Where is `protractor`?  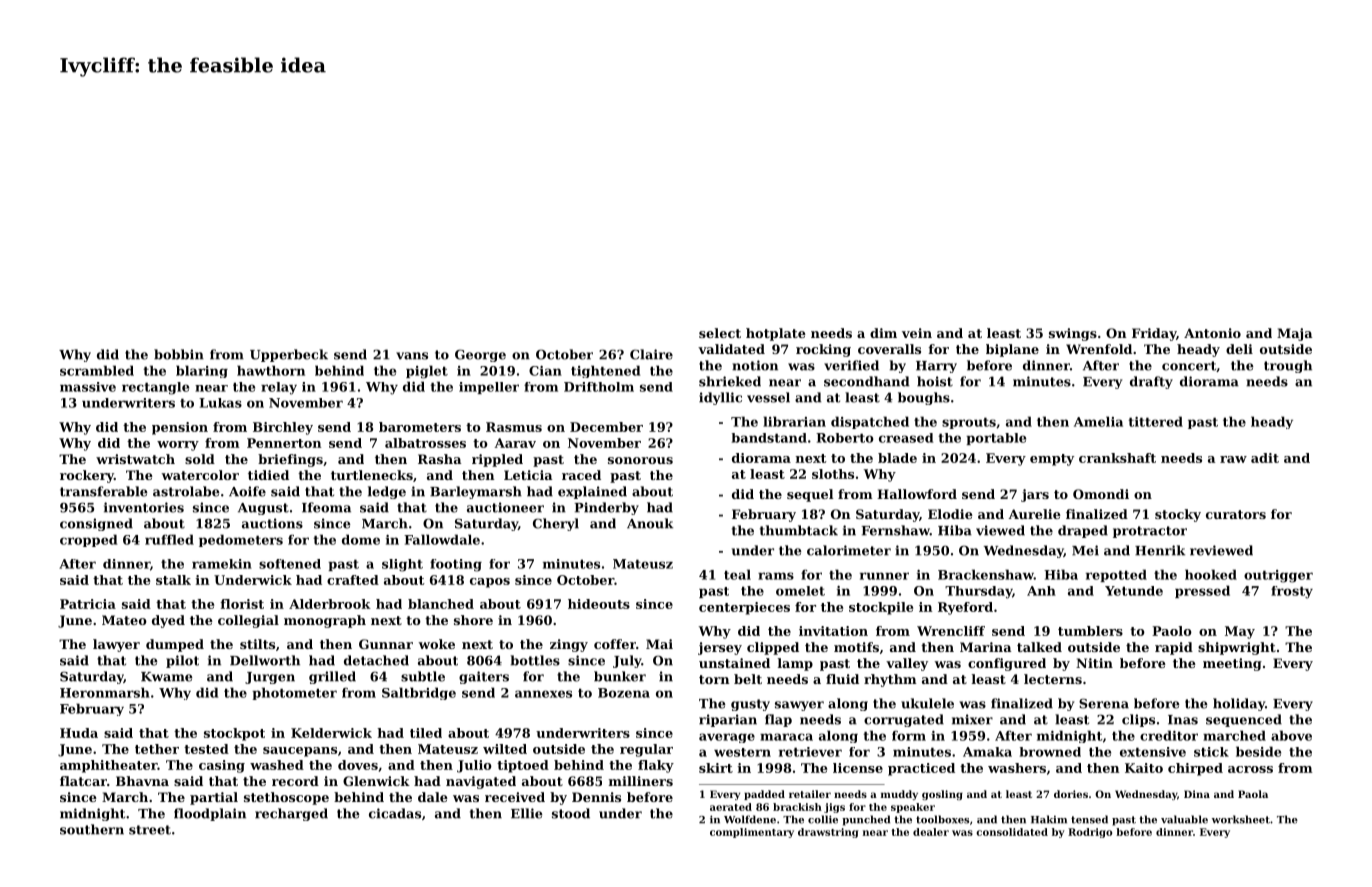 protractor is located at coordinates (1150, 532).
